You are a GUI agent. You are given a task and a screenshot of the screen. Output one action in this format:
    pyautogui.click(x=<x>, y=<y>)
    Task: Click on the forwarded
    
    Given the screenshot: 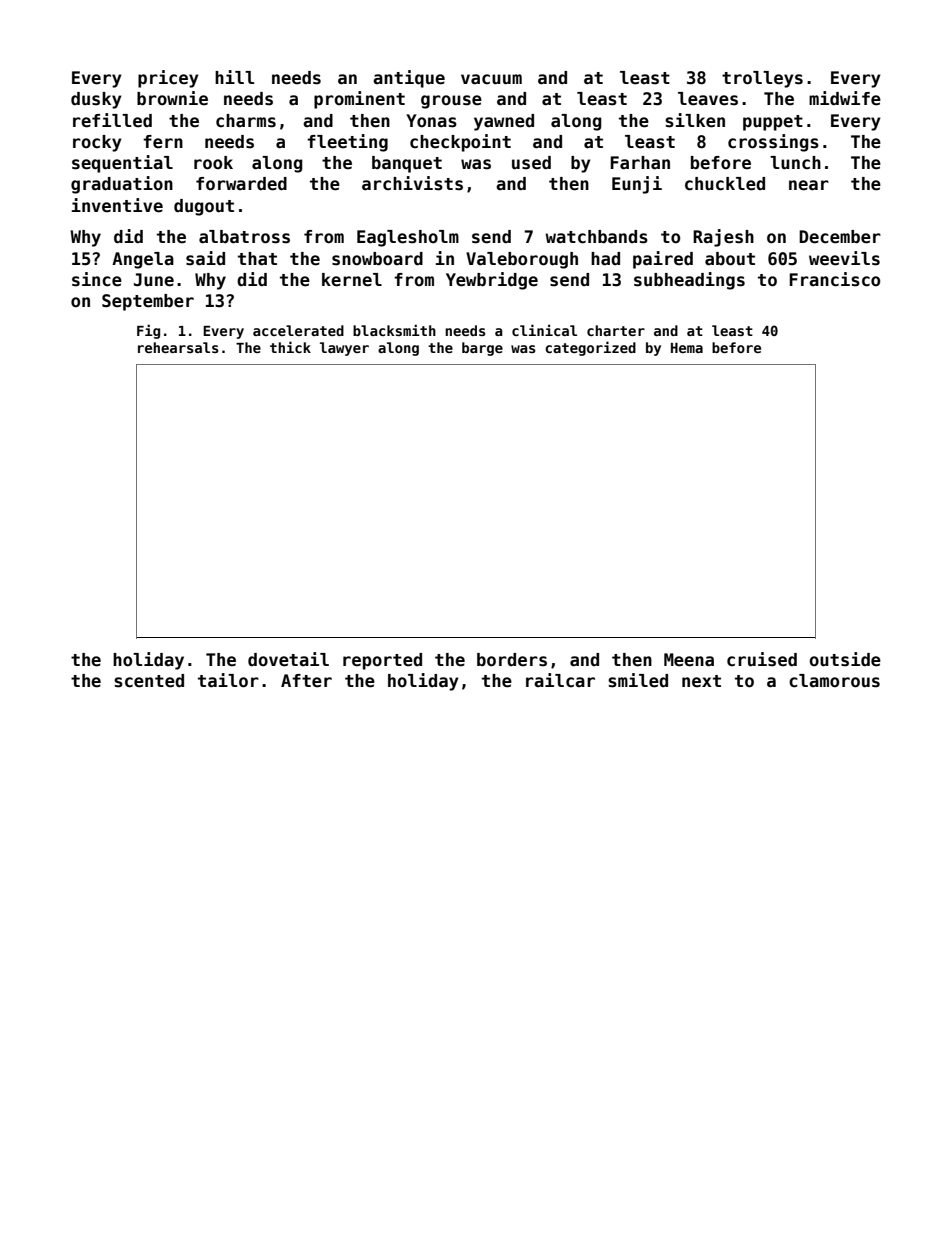 What is the action you would take?
    pyautogui.click(x=241, y=184)
